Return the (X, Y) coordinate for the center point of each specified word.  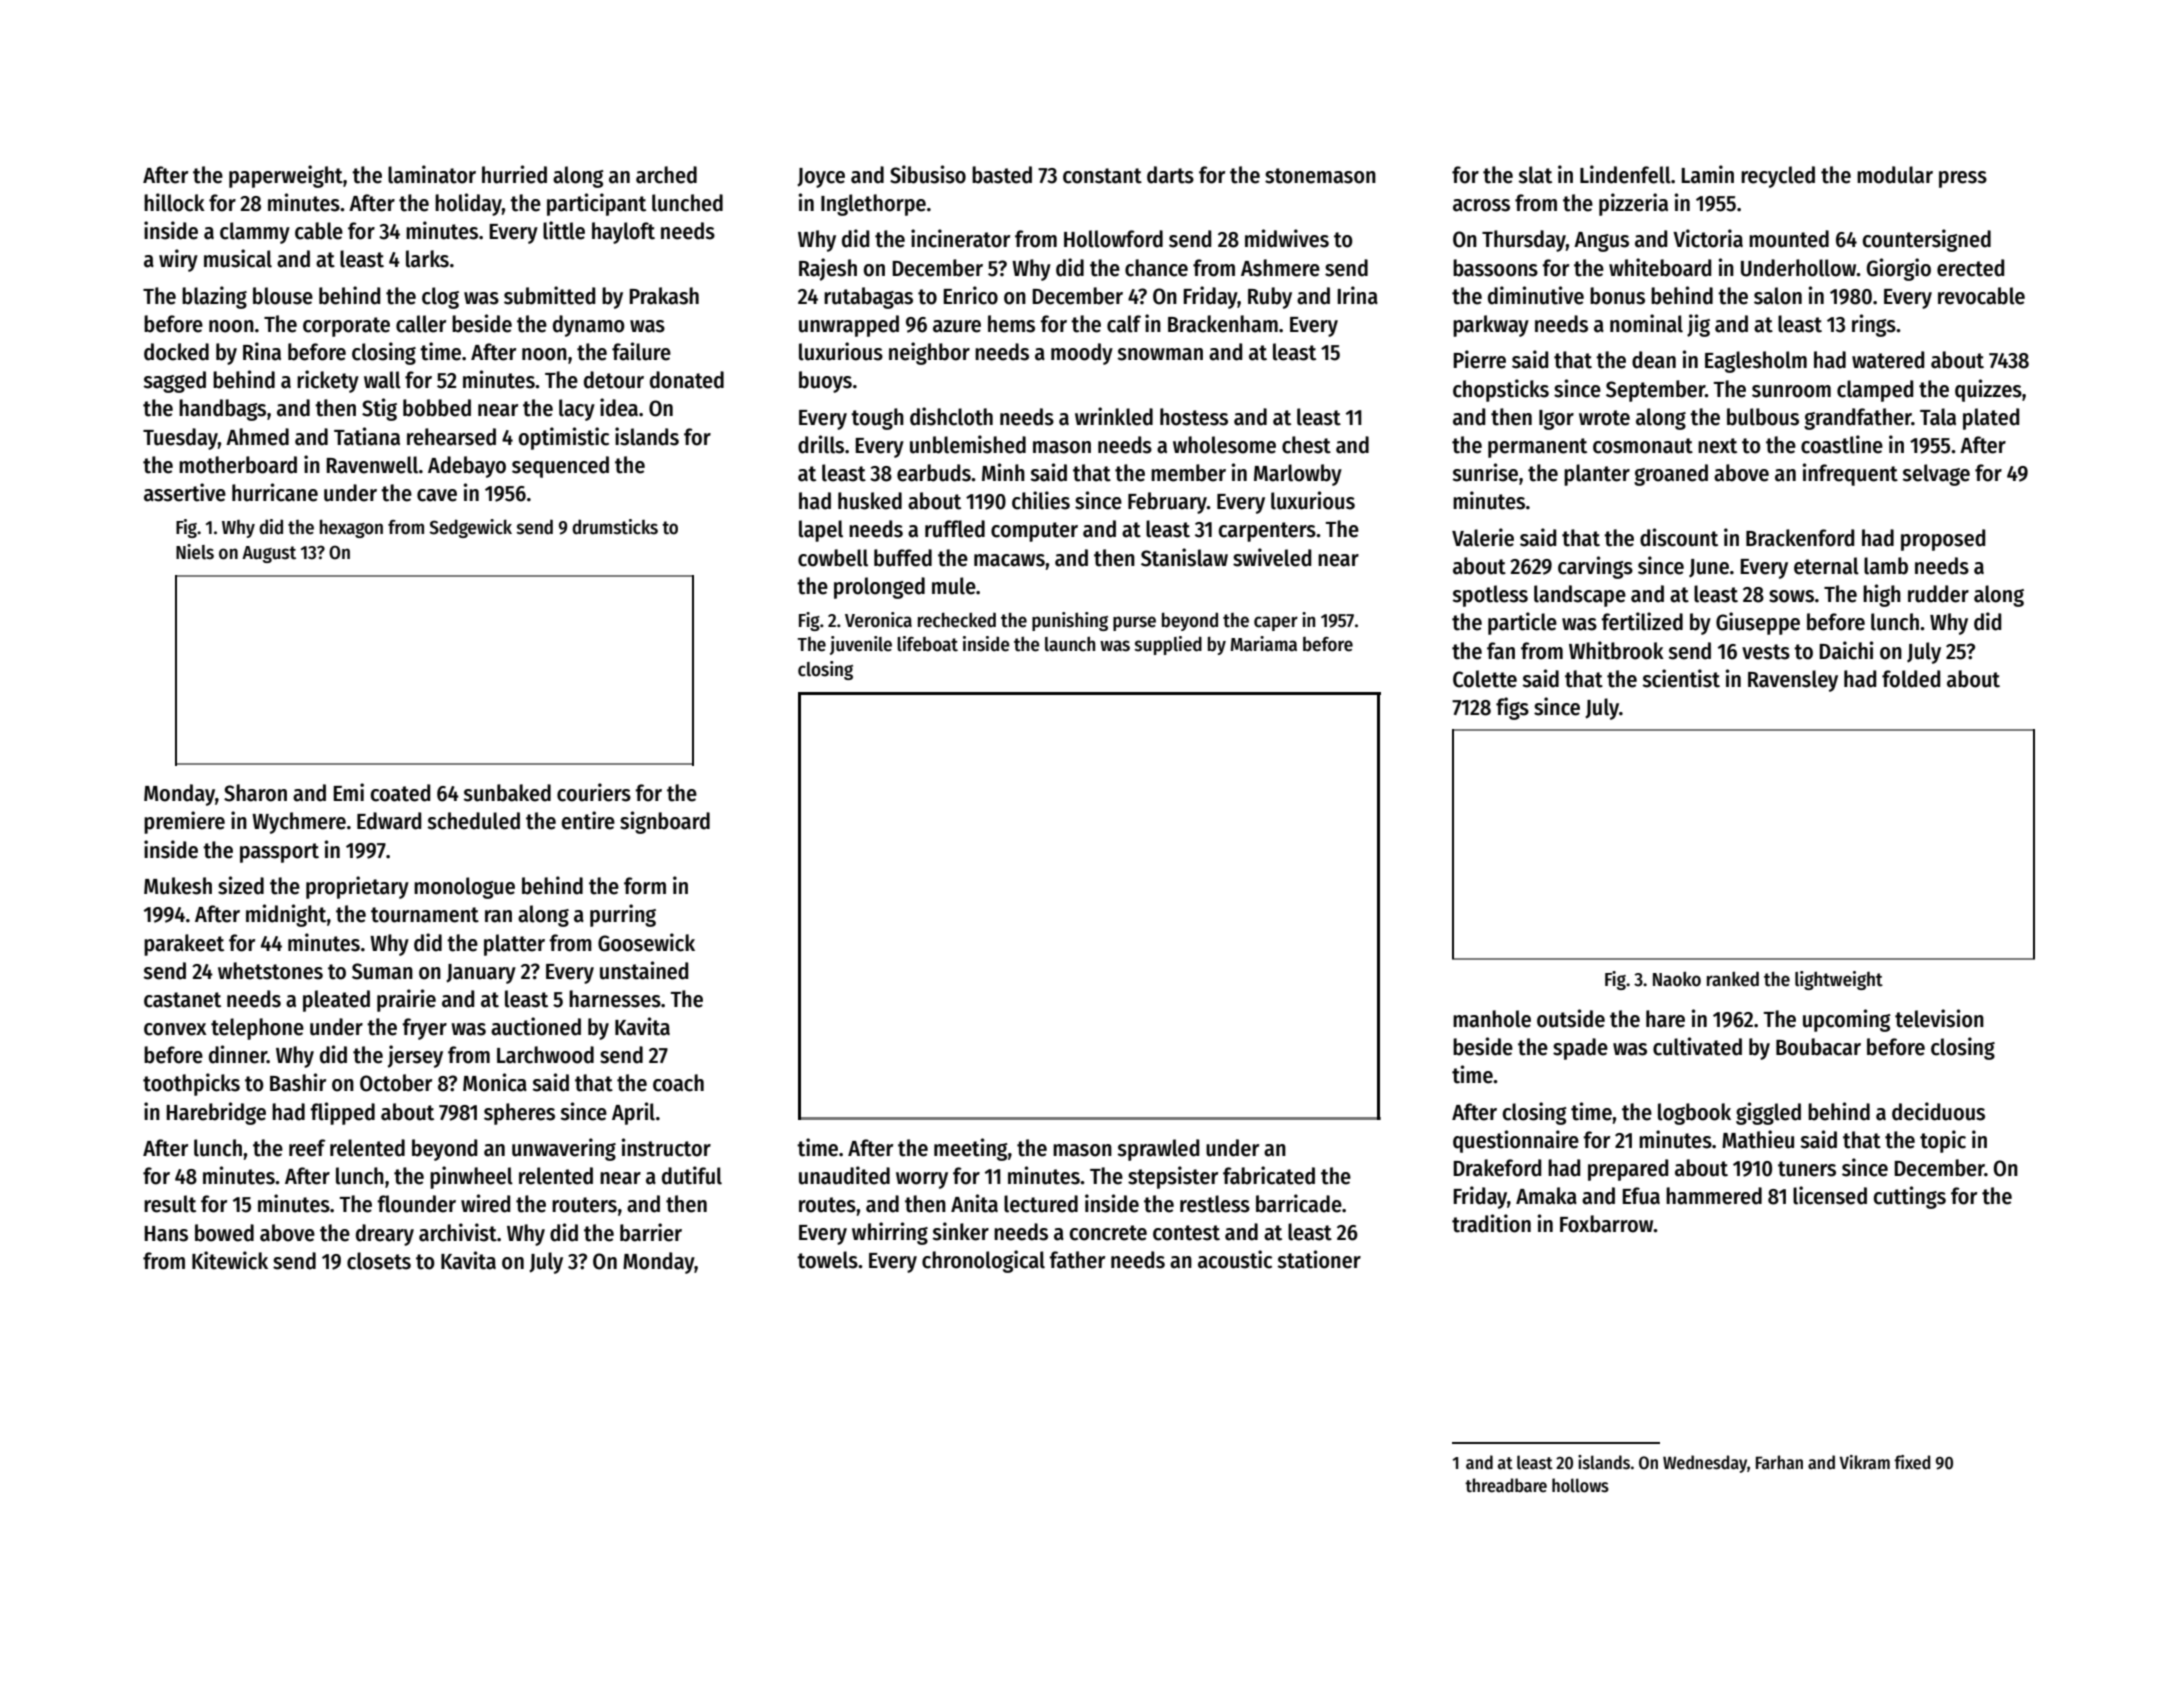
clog (440, 298)
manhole (1492, 1019)
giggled (1768, 1113)
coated (400, 793)
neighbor (929, 353)
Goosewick (646, 942)
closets (379, 1261)
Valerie (1483, 537)
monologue (464, 888)
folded (1911, 679)
